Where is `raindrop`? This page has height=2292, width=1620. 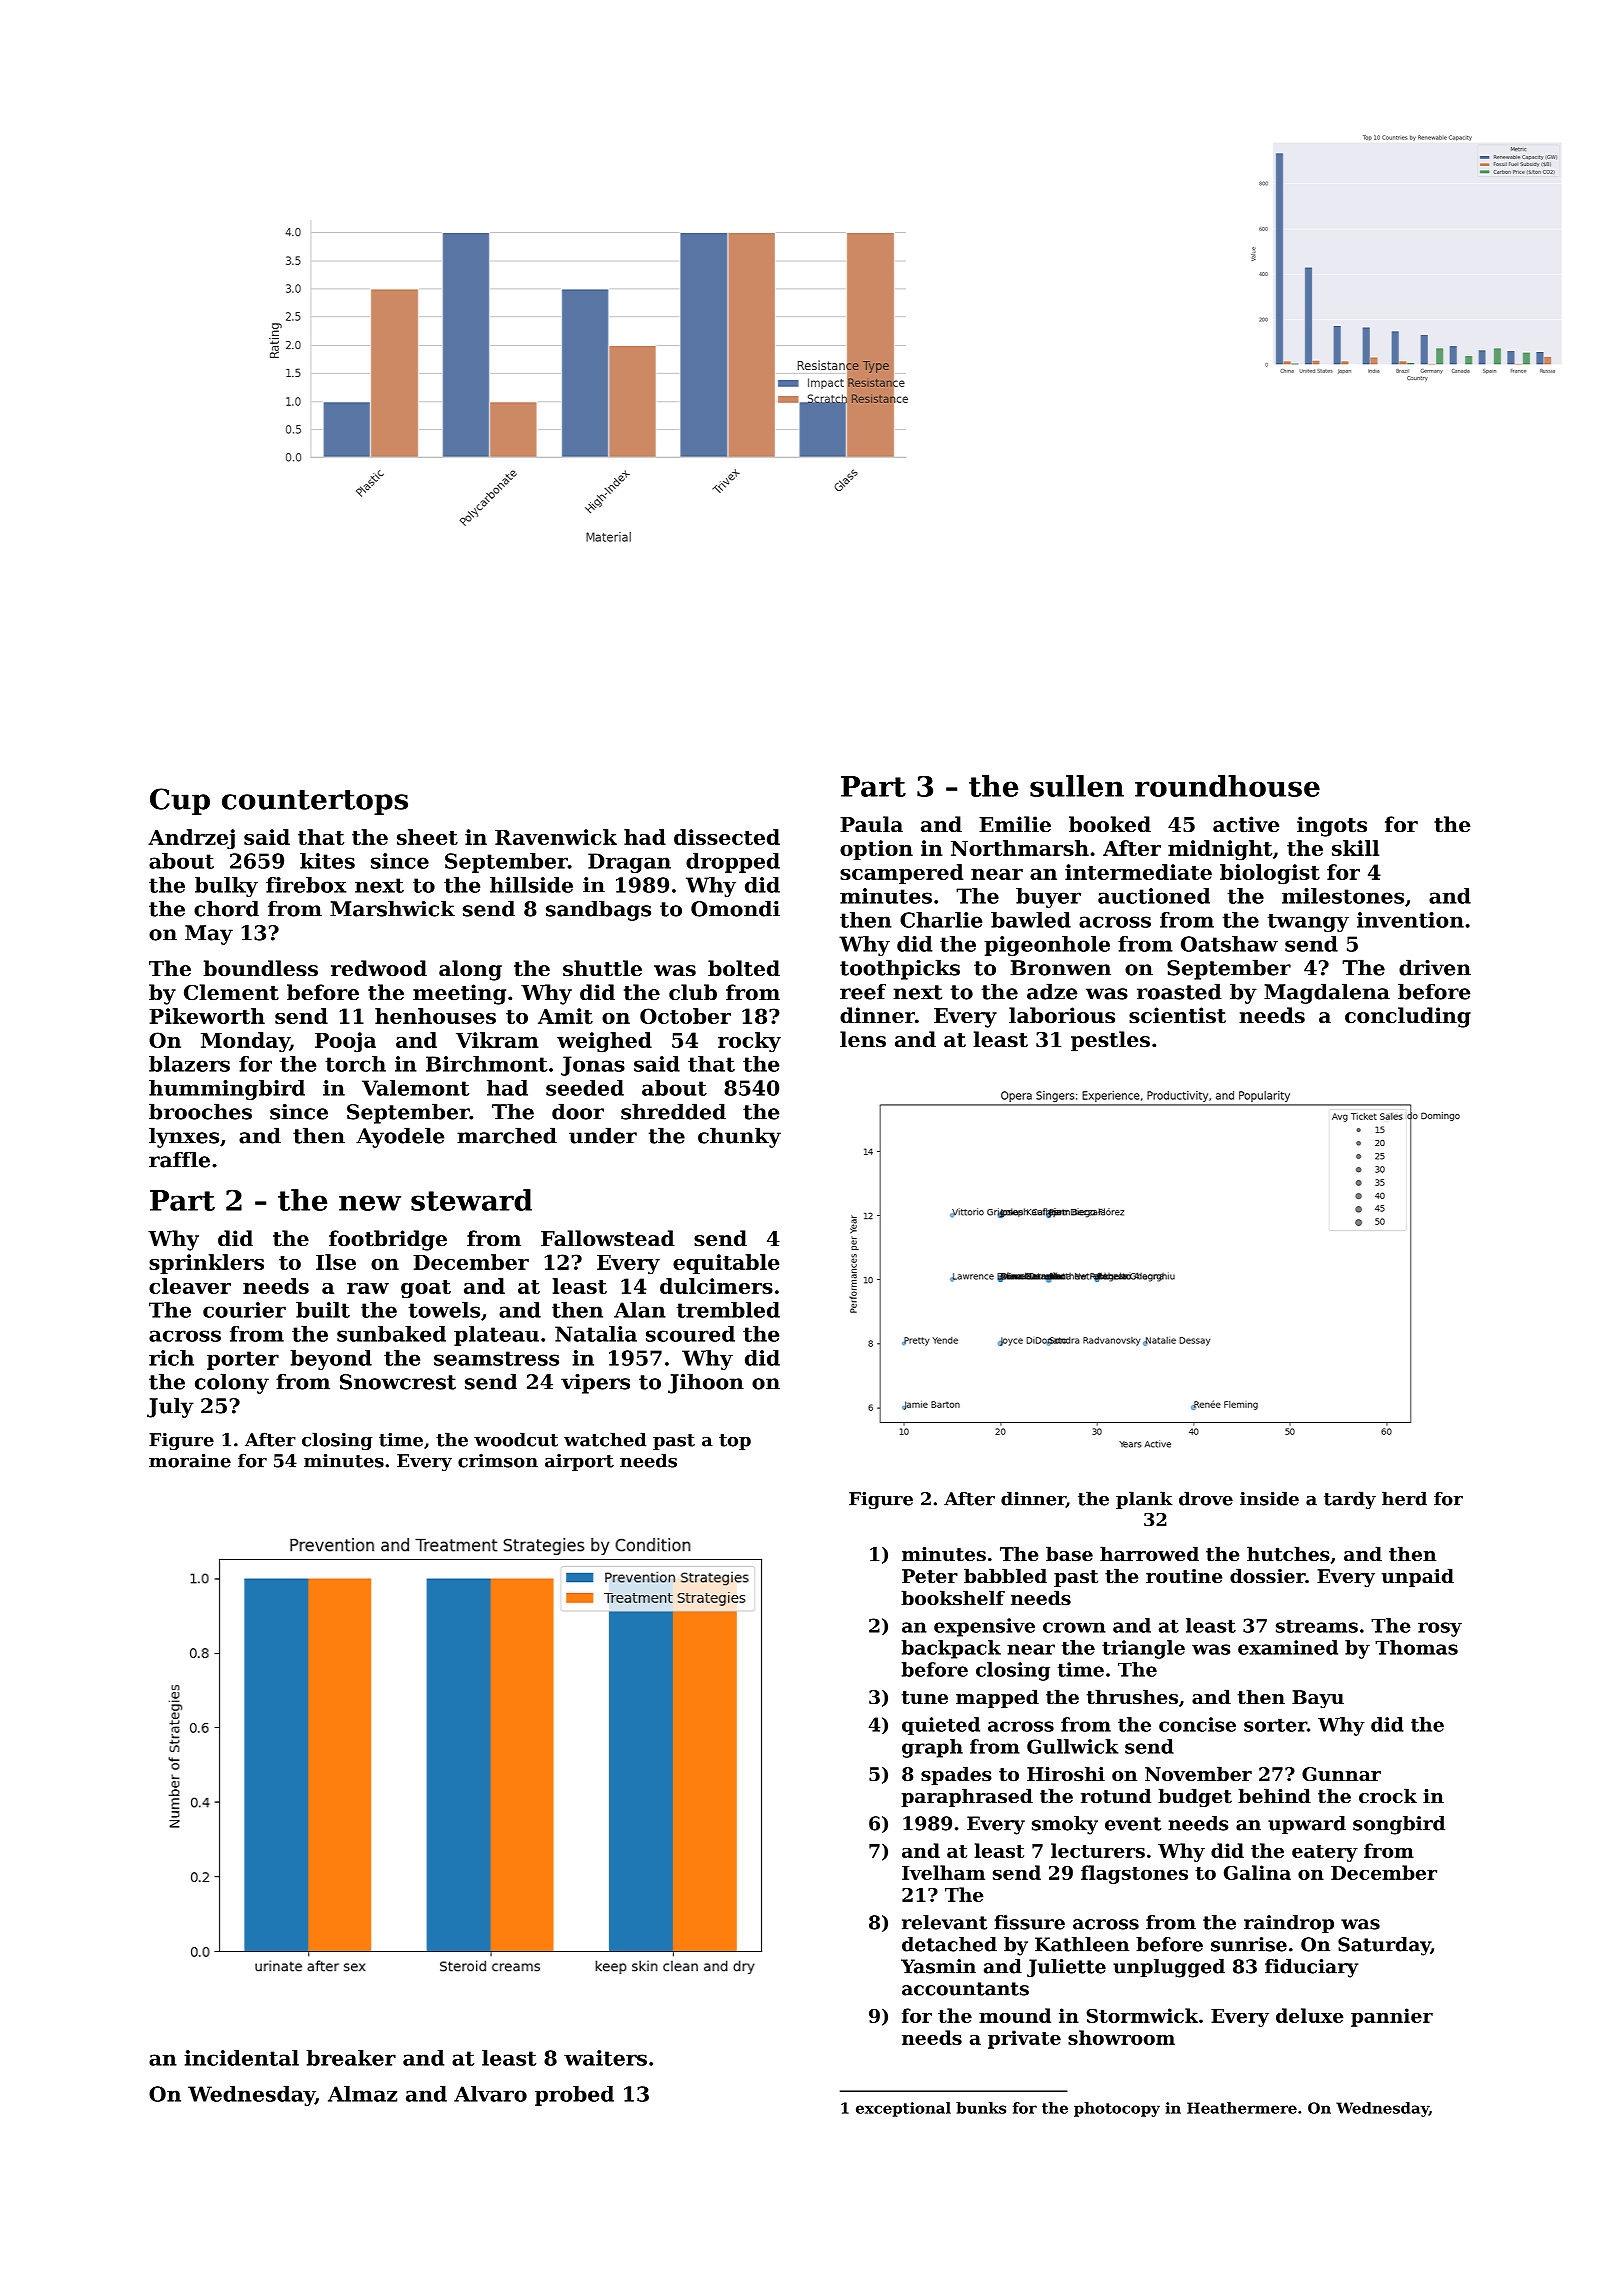
raindrop is located at coordinates (1289, 1924).
